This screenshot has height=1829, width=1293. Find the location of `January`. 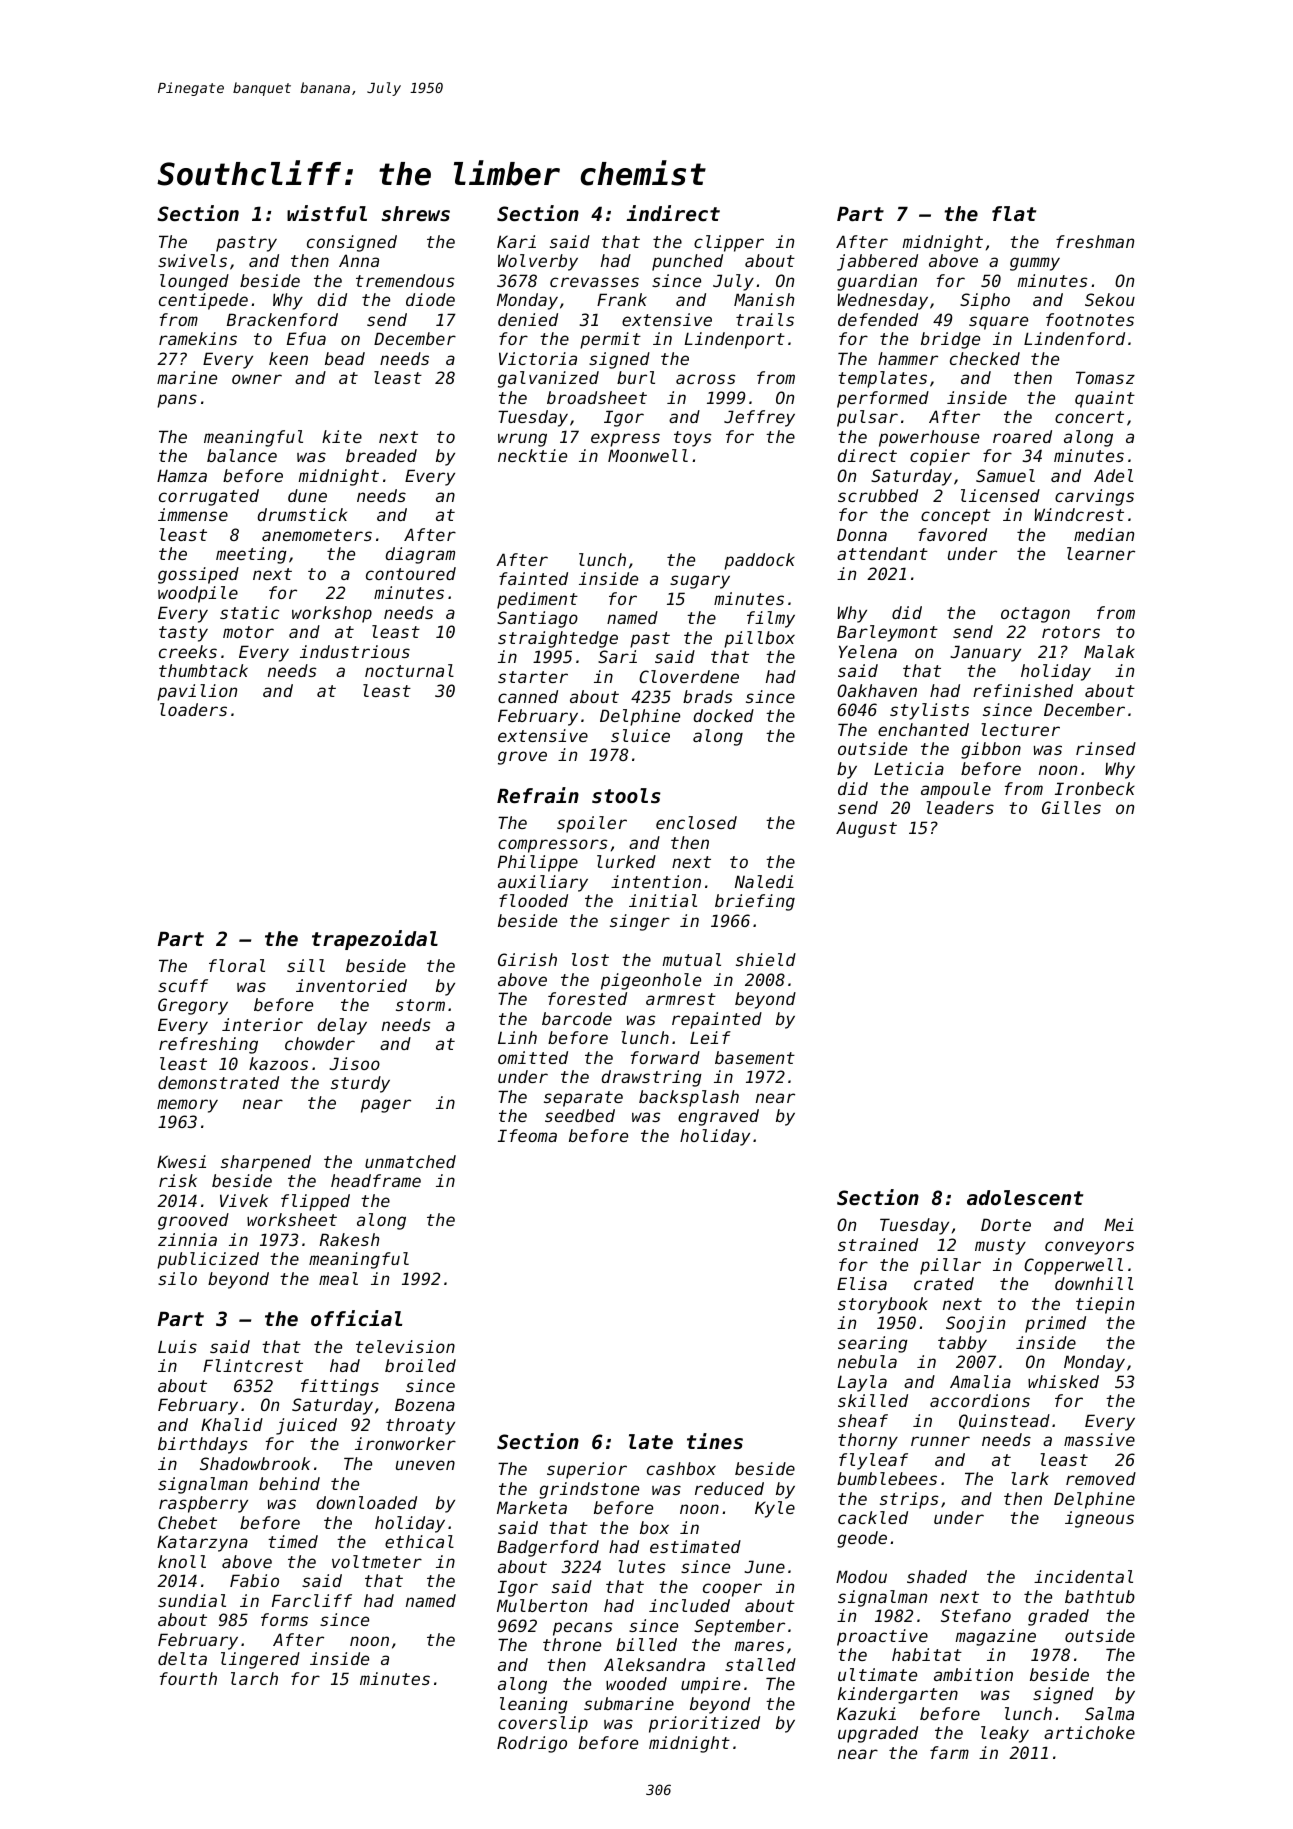

January is located at coordinates (985, 653).
